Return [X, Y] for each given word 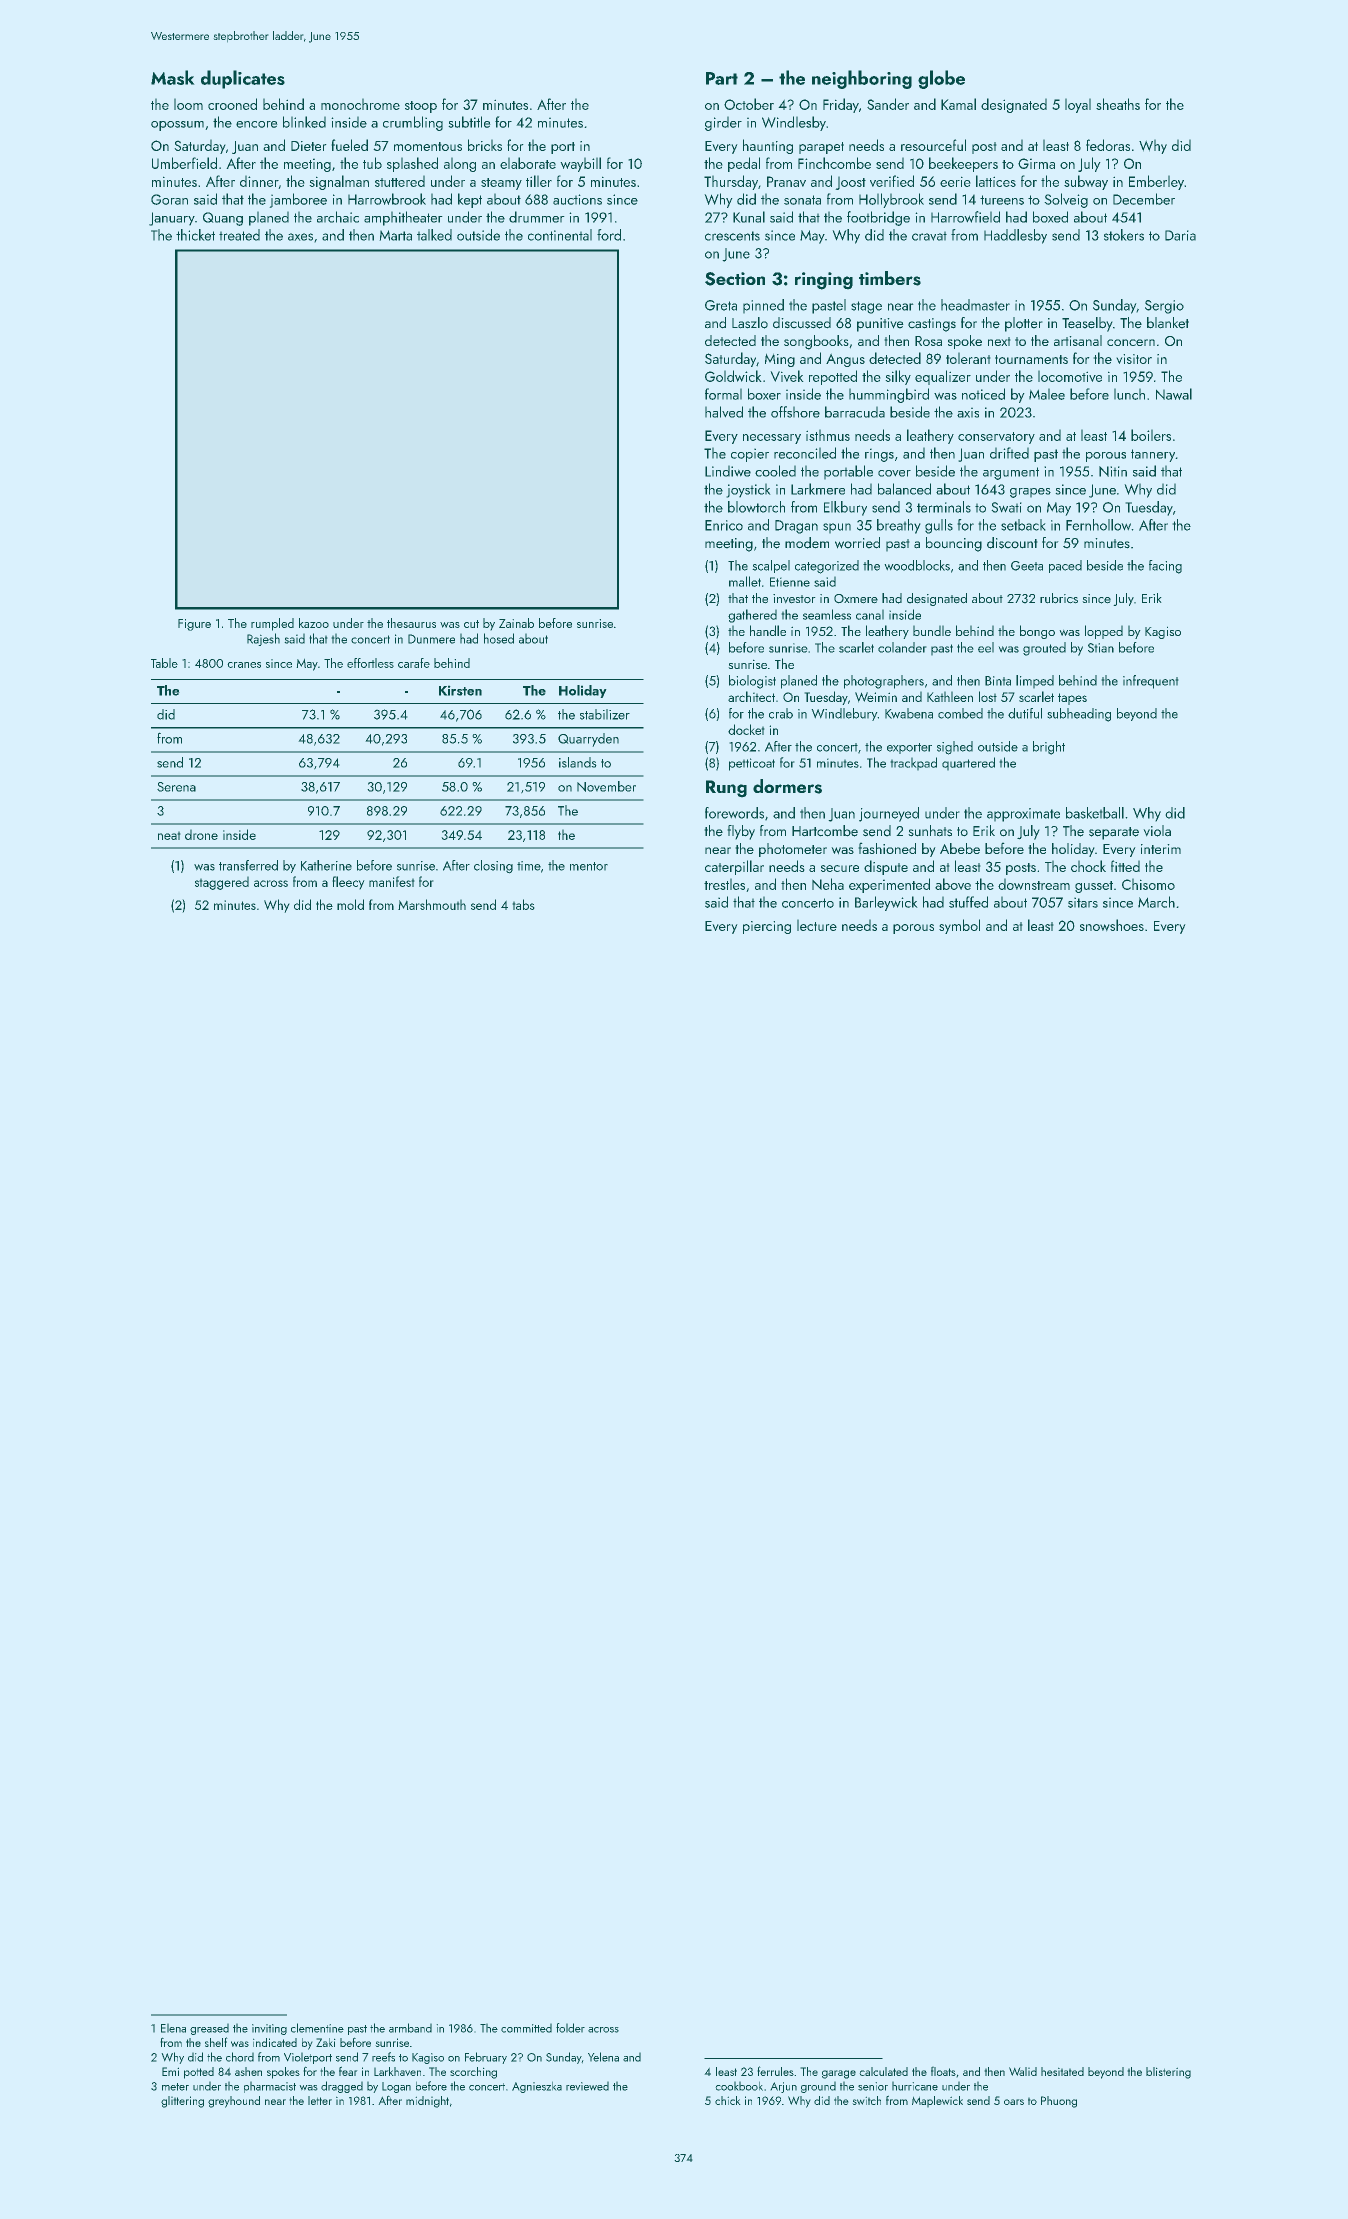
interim [1161, 849]
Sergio [1164, 307]
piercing [767, 927]
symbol [959, 926]
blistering [1168, 2073]
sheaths [1118, 104]
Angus [845, 360]
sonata [802, 200]
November [606, 786]
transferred [248, 865]
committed [526, 2028]
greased [209, 2029]
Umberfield [184, 163]
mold [350, 904]
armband [410, 2028]
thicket [195, 235]
